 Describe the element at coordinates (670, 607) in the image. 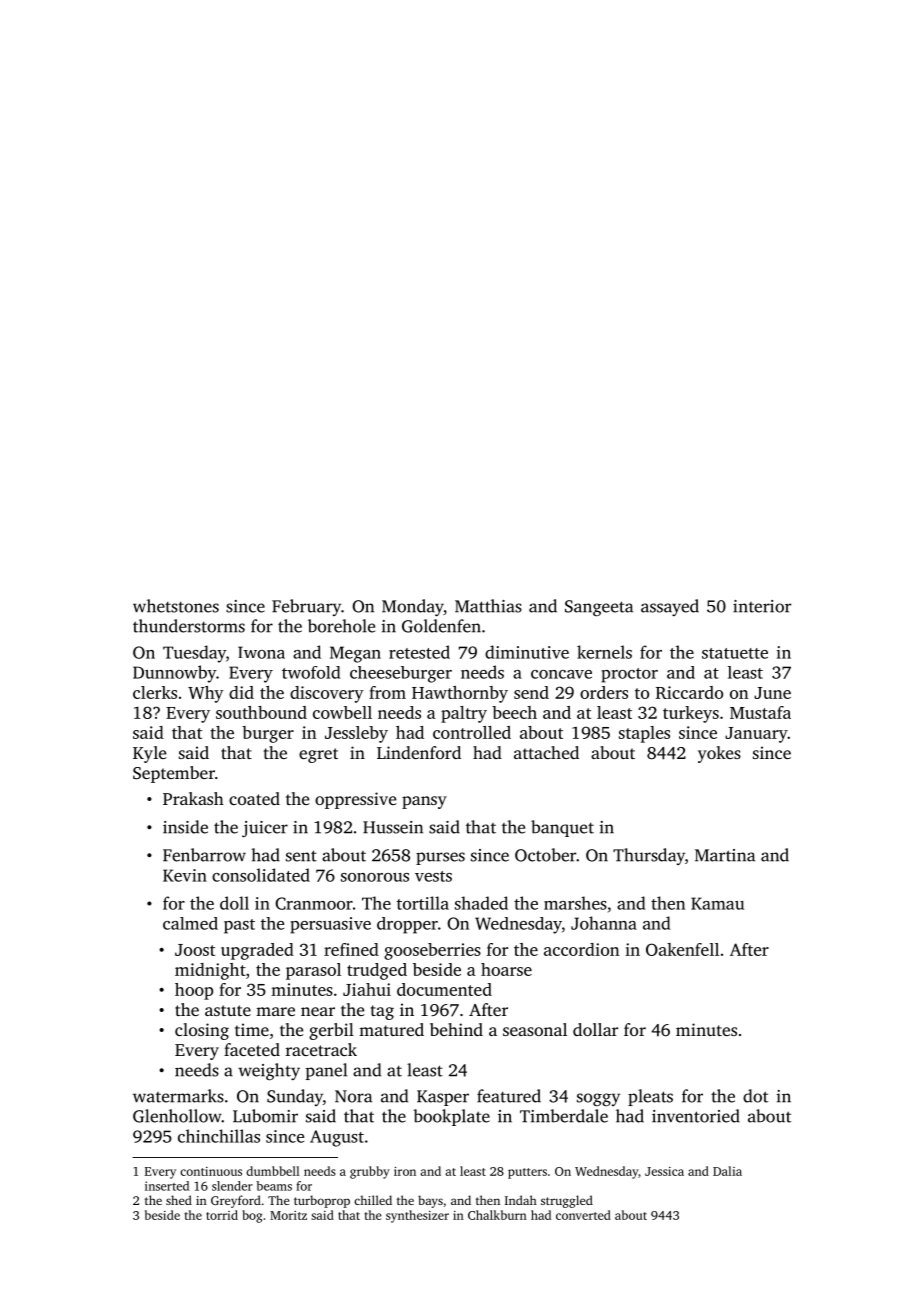

I see `assayed` at that location.
